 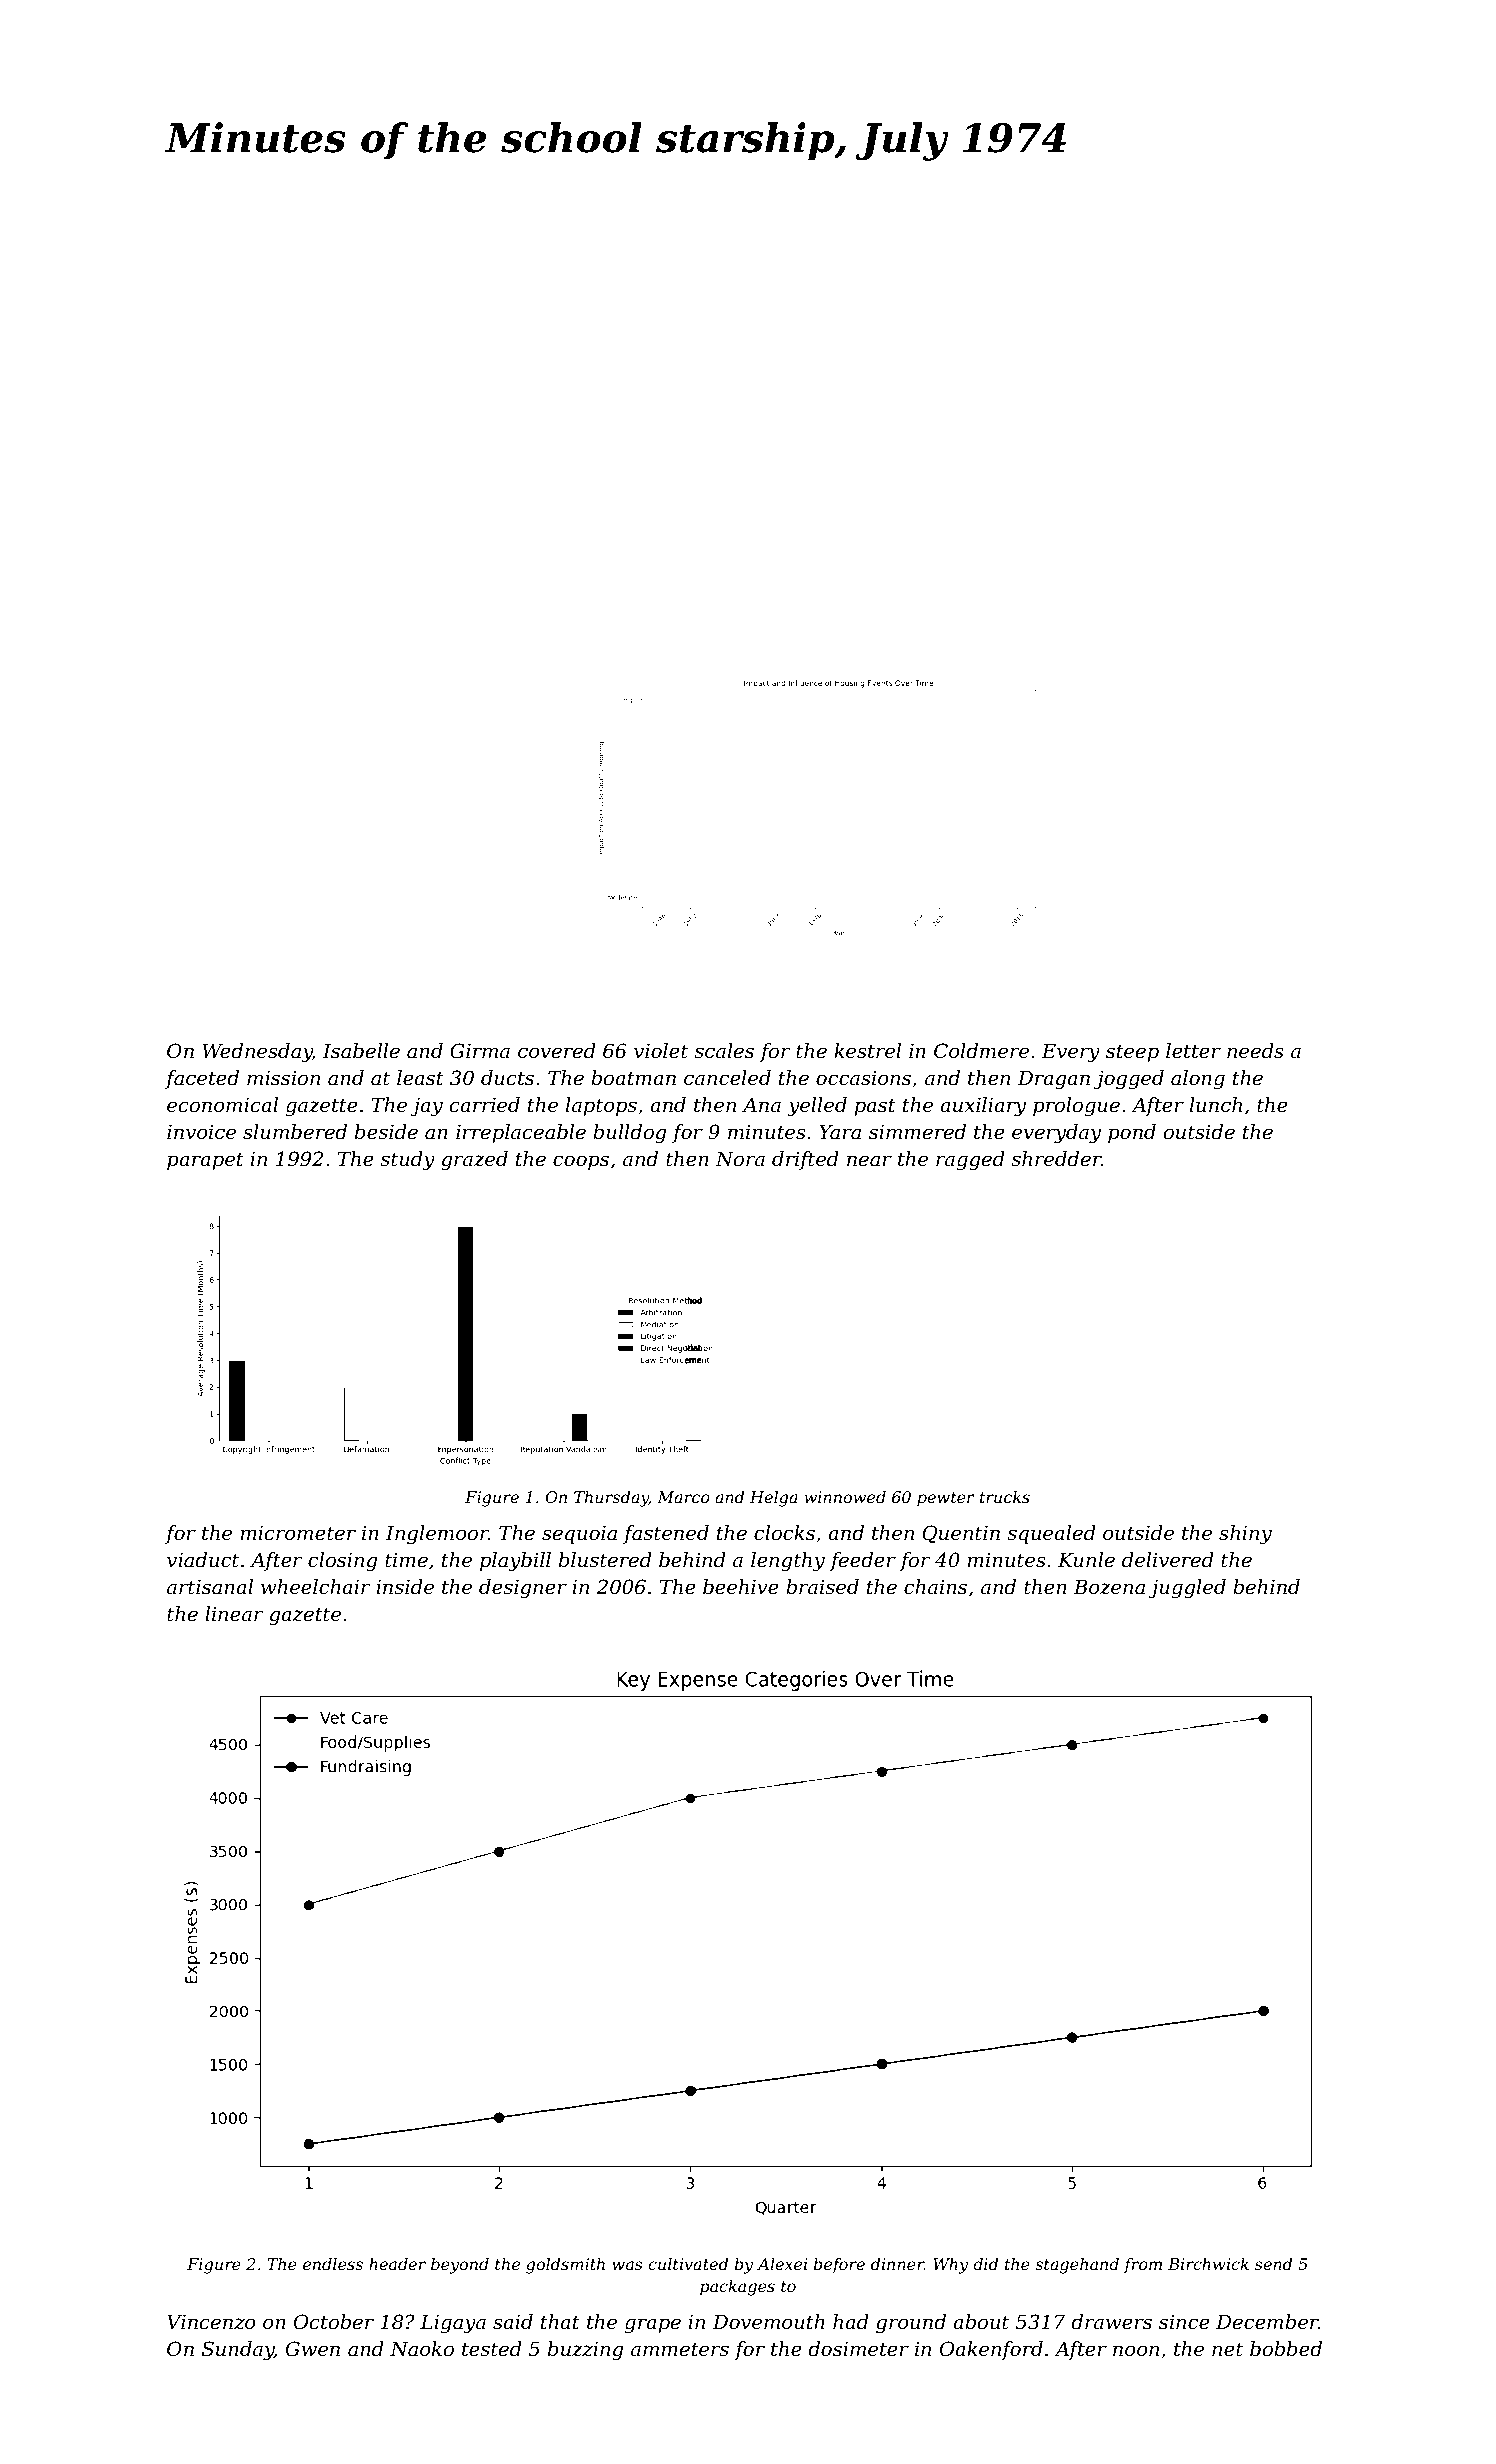 What do you see at coordinates (688, 2264) in the screenshot?
I see `cultivated` at bounding box center [688, 2264].
